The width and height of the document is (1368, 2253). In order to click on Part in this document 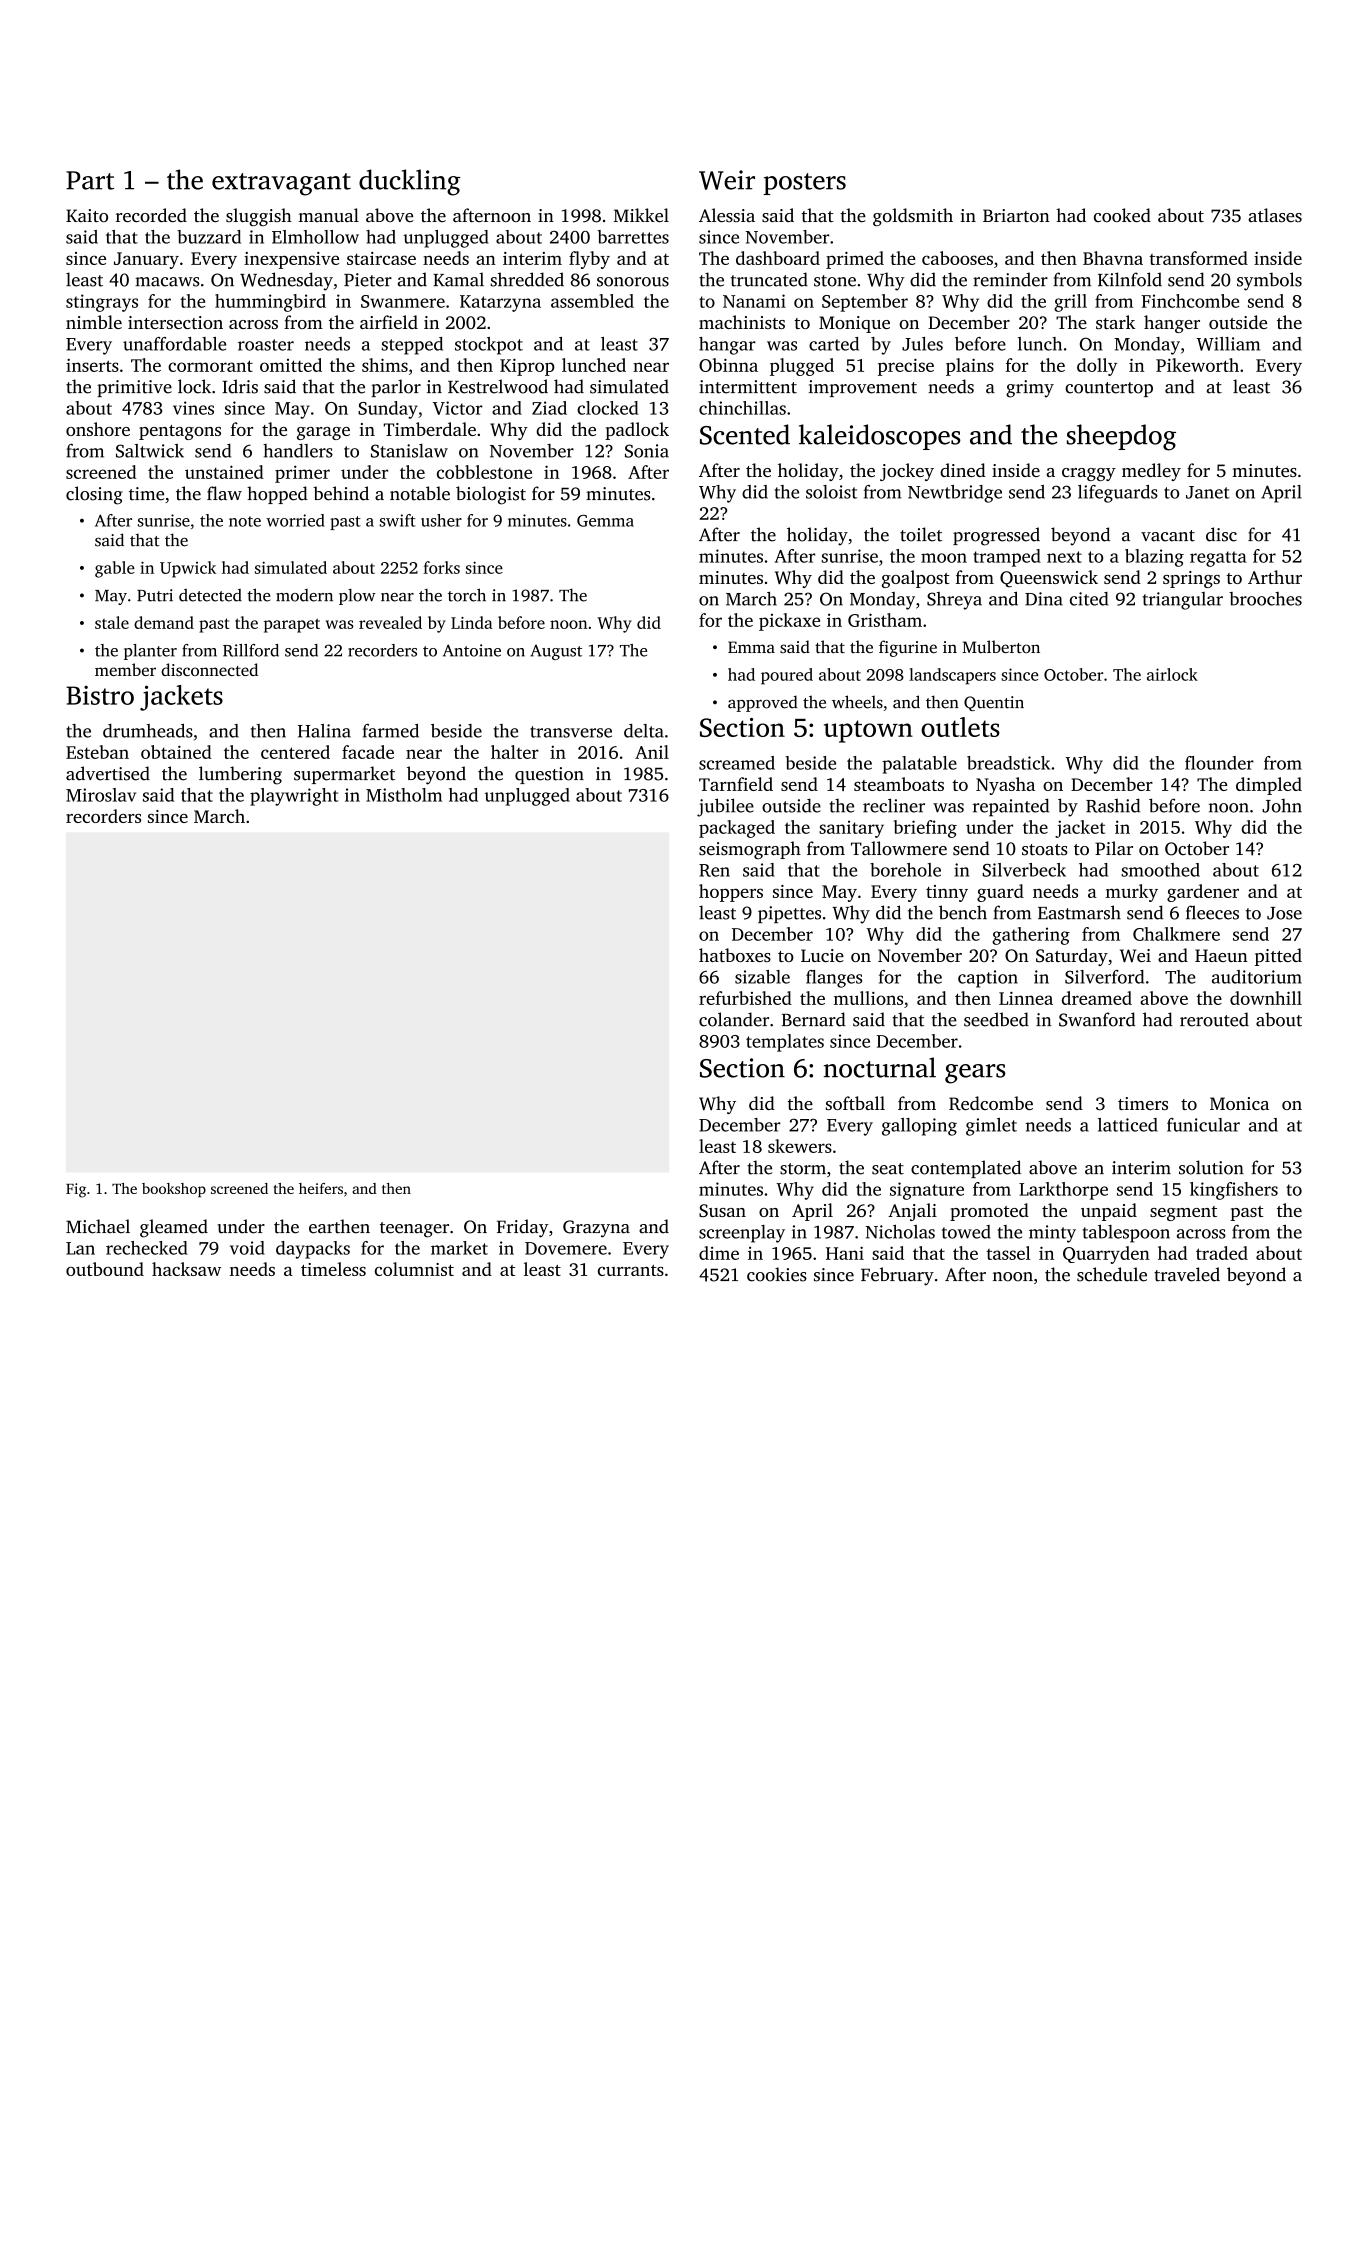, I will do `click(90, 180)`.
